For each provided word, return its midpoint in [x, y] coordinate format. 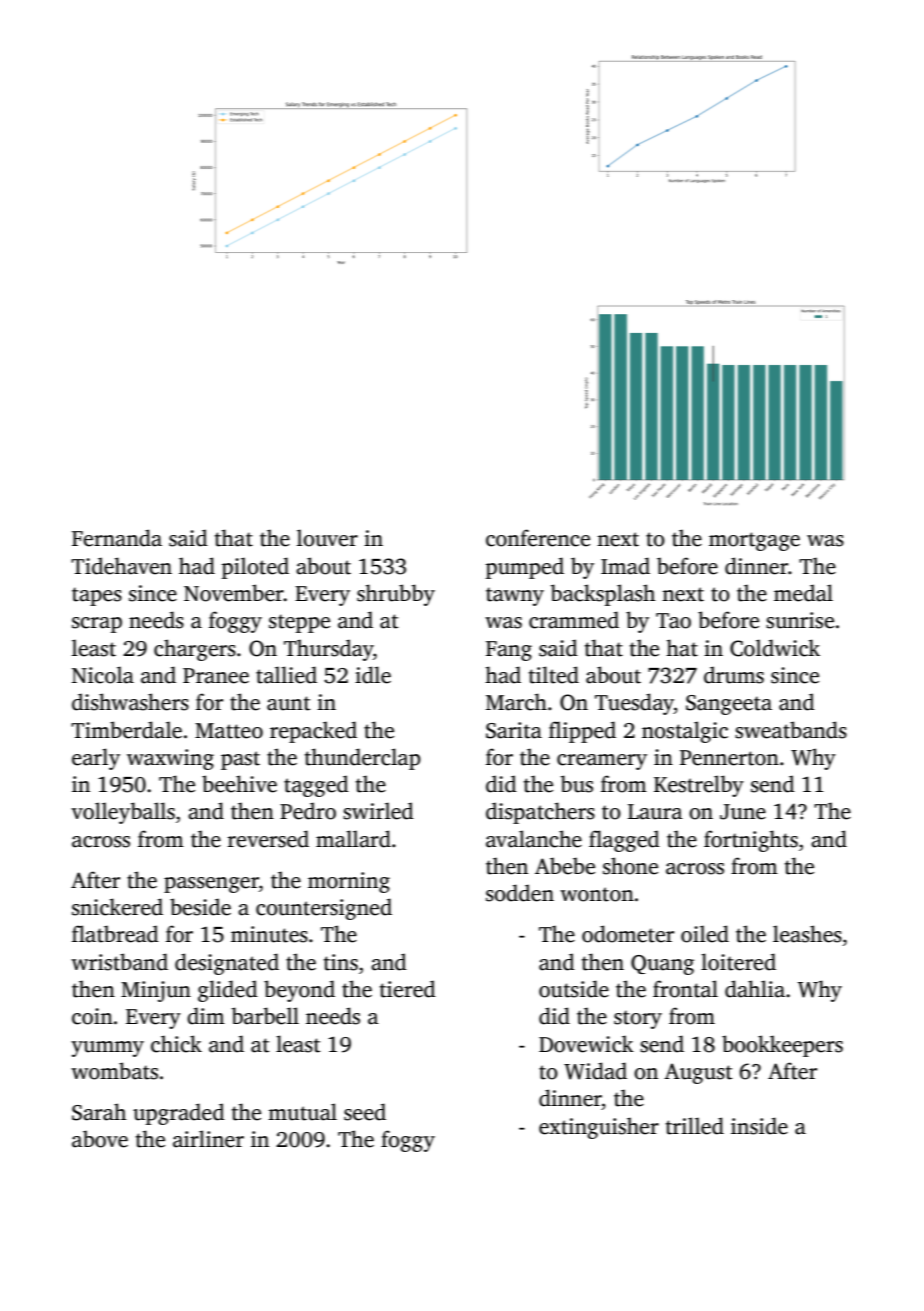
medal [803, 593]
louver [327, 538]
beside [200, 907]
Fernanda [117, 538]
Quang [662, 965]
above [100, 1139]
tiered [408, 989]
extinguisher [599, 1128]
